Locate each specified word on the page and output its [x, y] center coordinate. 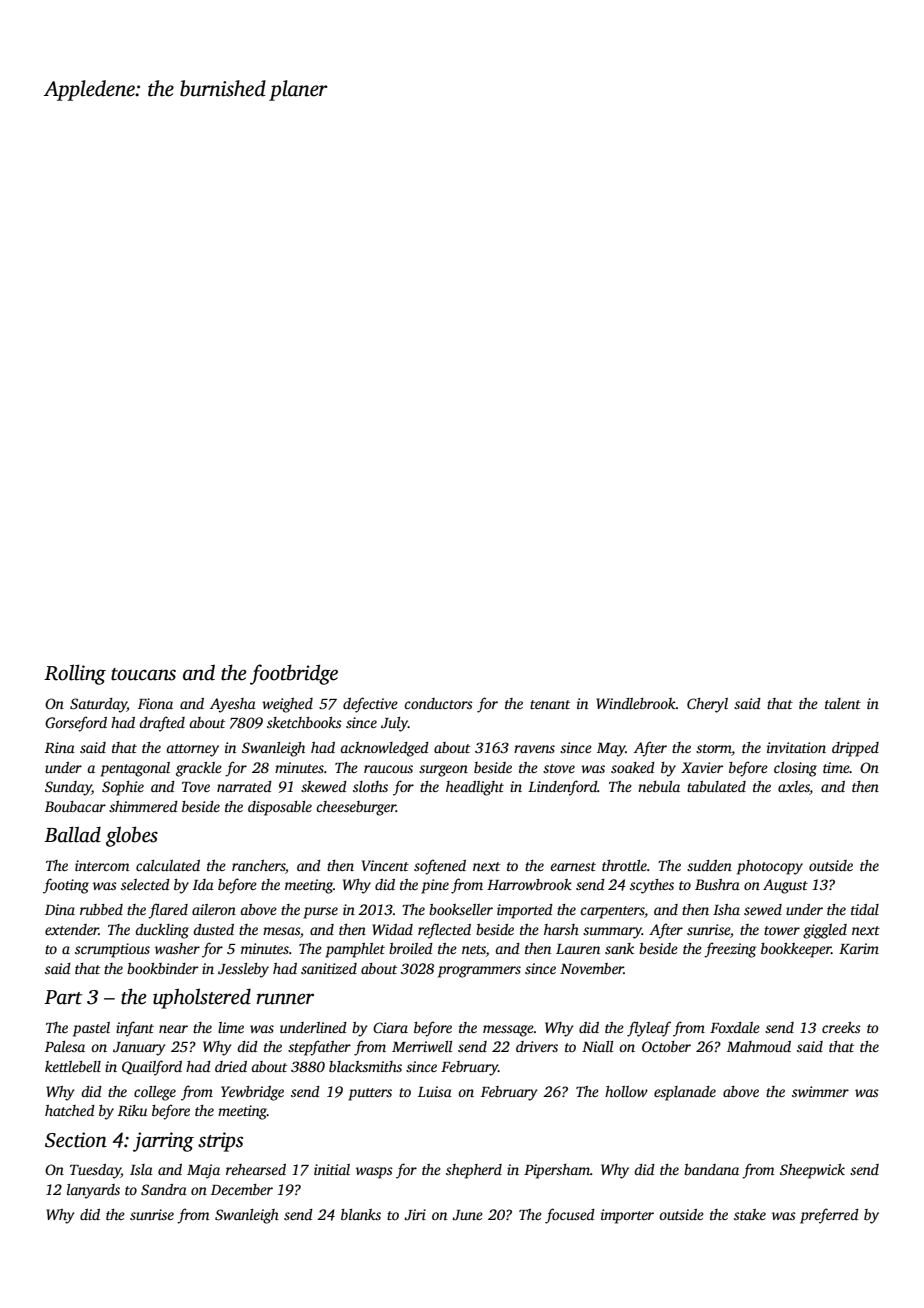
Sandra [164, 1189]
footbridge [294, 674]
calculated [168, 865]
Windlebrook [636, 703]
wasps [374, 1173]
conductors [438, 703]
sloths [370, 786]
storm [714, 750]
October [666, 1046]
